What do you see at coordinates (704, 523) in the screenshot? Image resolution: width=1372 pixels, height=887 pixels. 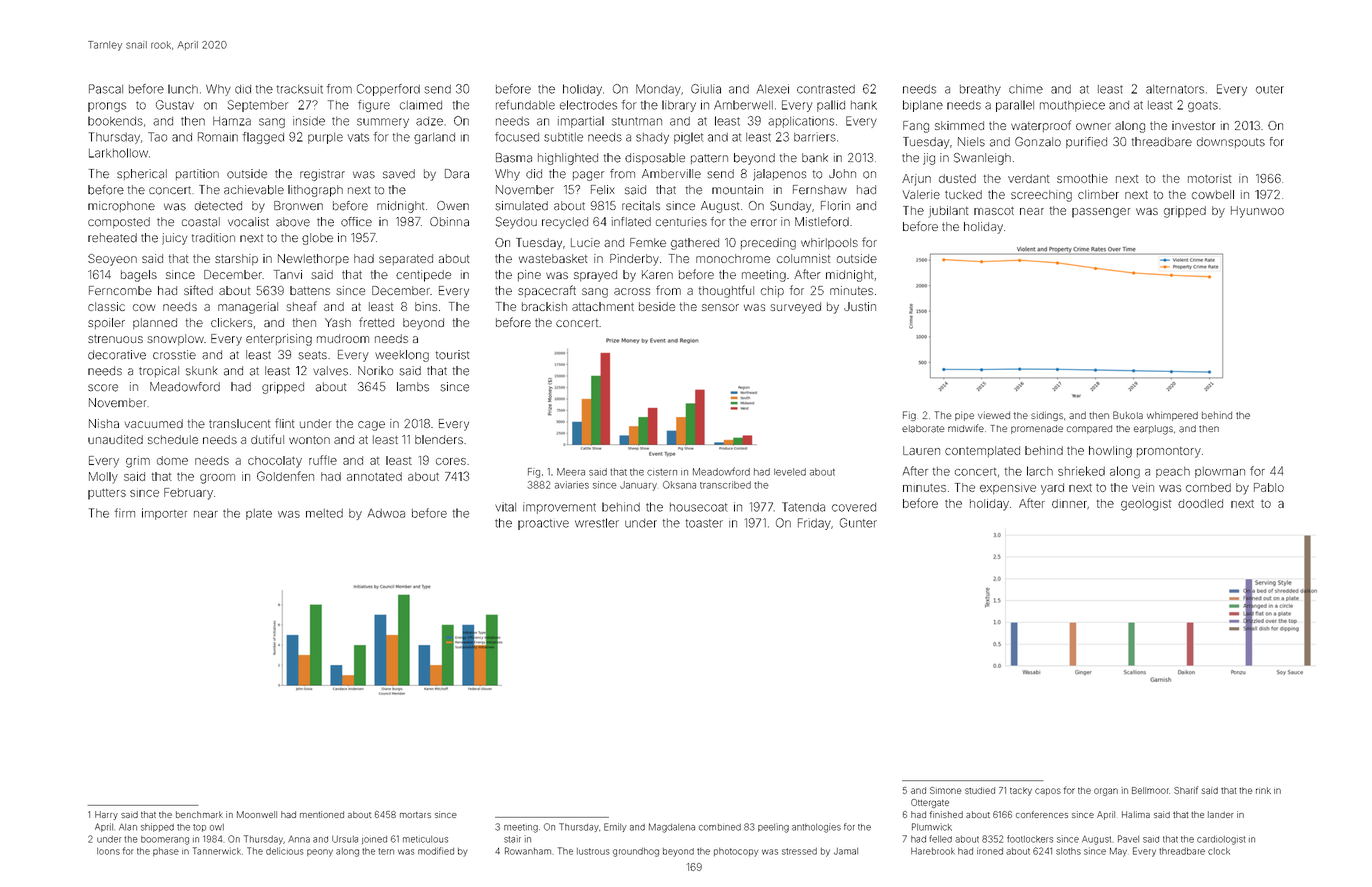 I see `toaster` at bounding box center [704, 523].
